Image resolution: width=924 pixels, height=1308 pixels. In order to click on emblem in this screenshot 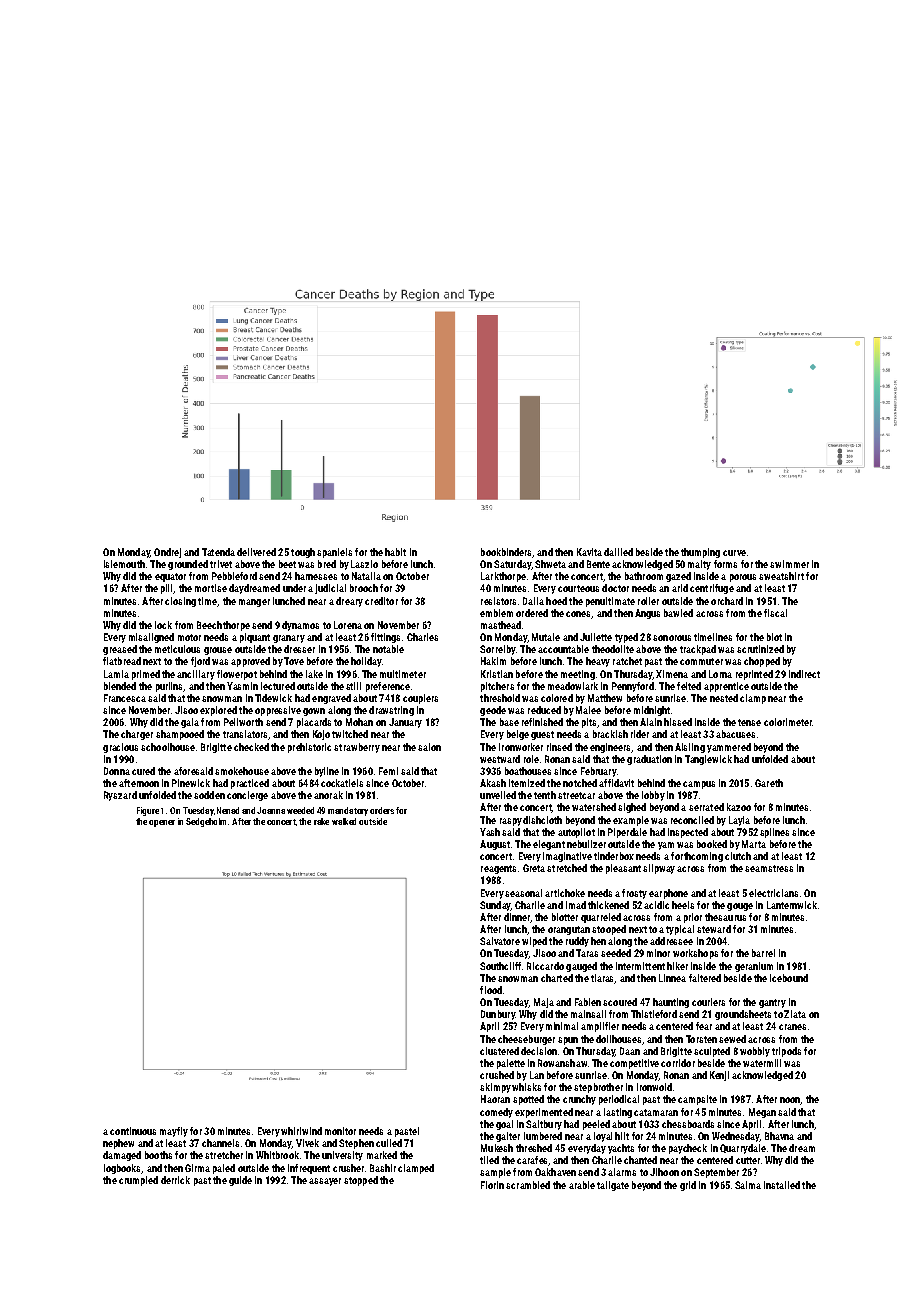, I will do `click(496, 613)`.
